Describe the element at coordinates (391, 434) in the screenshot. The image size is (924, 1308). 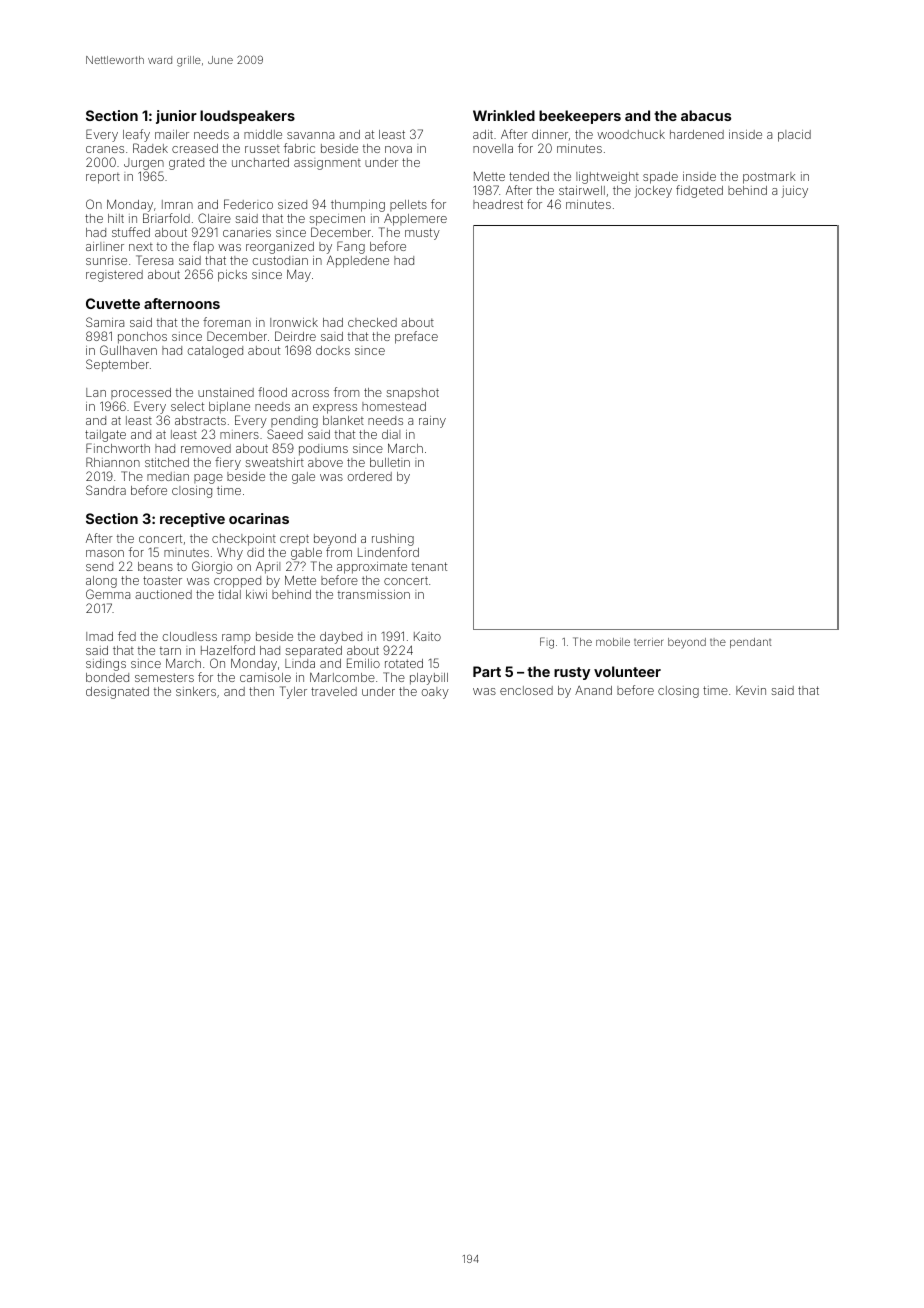
I see `dial` at that location.
